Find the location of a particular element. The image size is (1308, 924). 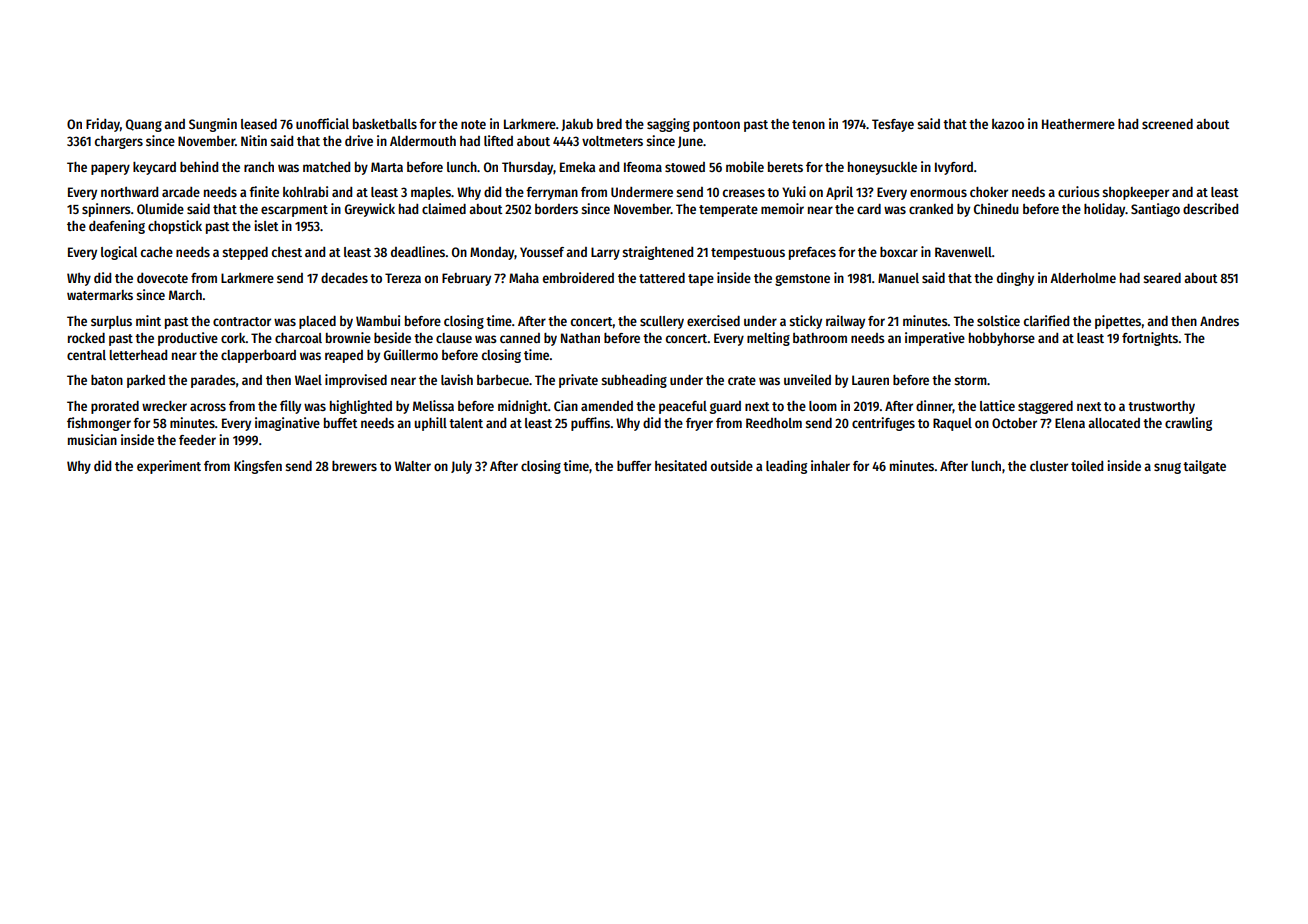

chargers is located at coordinates (119, 142).
